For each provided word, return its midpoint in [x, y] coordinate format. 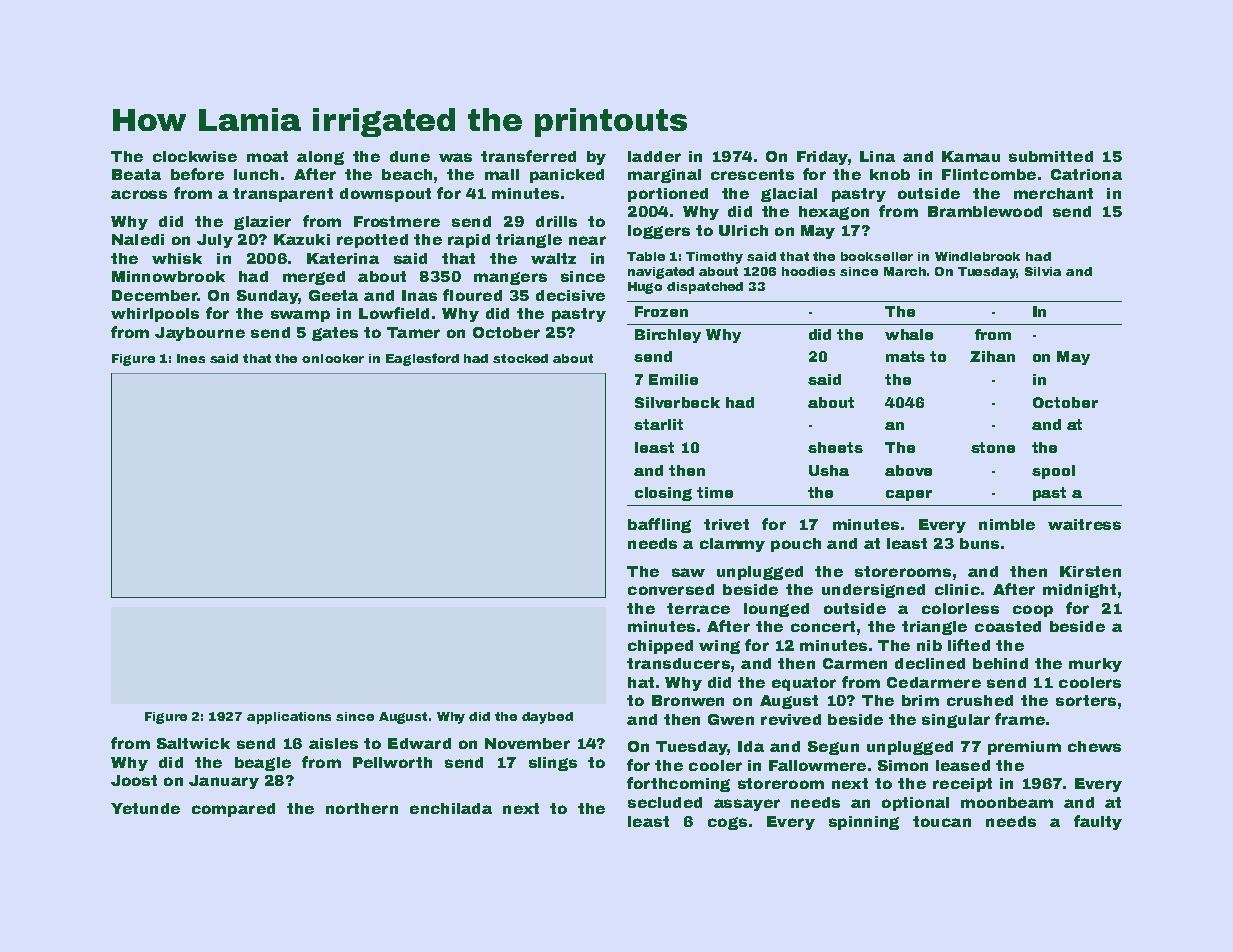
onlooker [333, 358]
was [455, 157]
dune [410, 156]
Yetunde [145, 808]
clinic [957, 589]
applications [289, 718]
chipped [660, 647]
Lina [877, 156]
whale [909, 334]
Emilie [673, 379]
